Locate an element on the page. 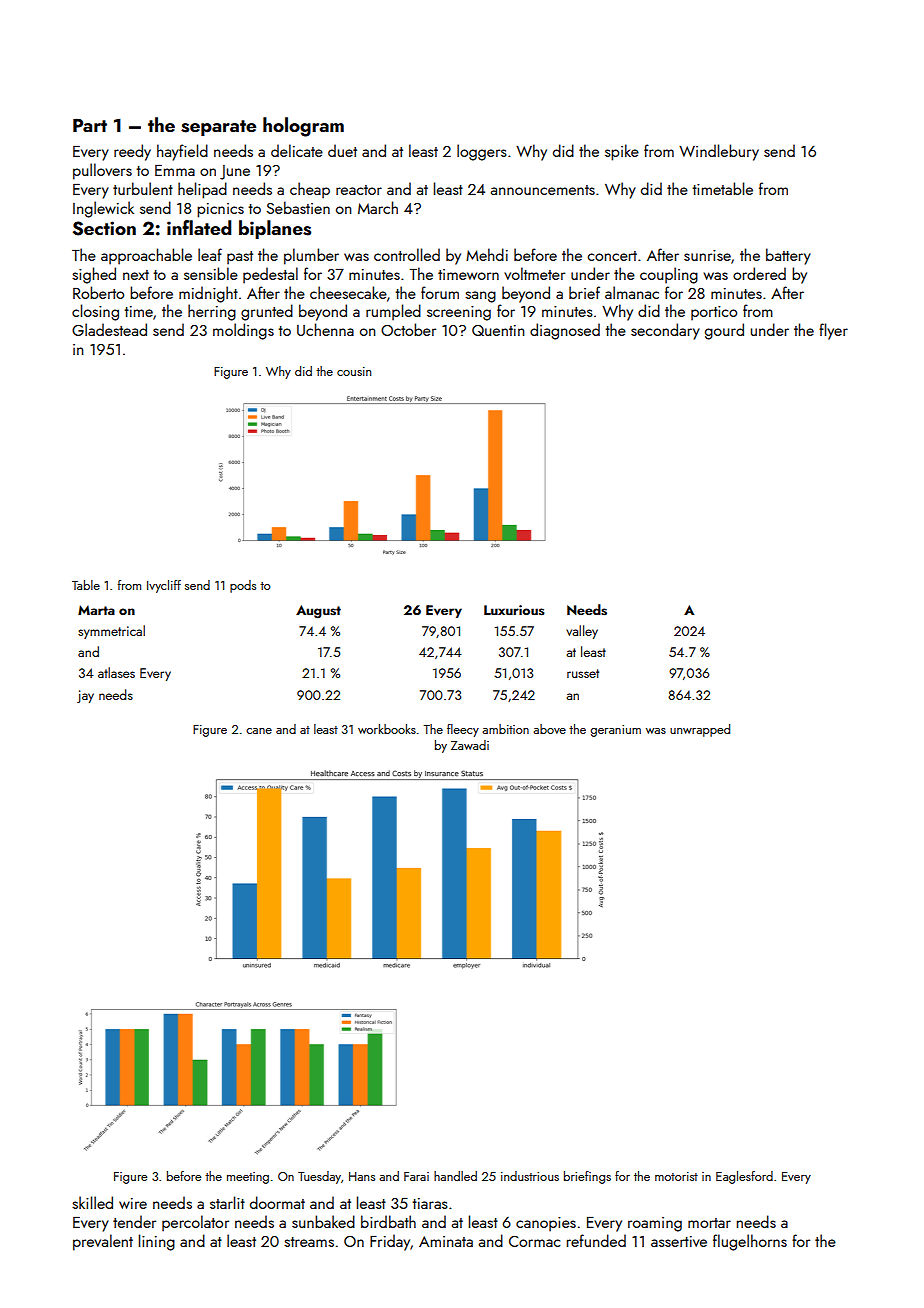 This image has height=1308, width=924. valley is located at coordinates (582, 632).
